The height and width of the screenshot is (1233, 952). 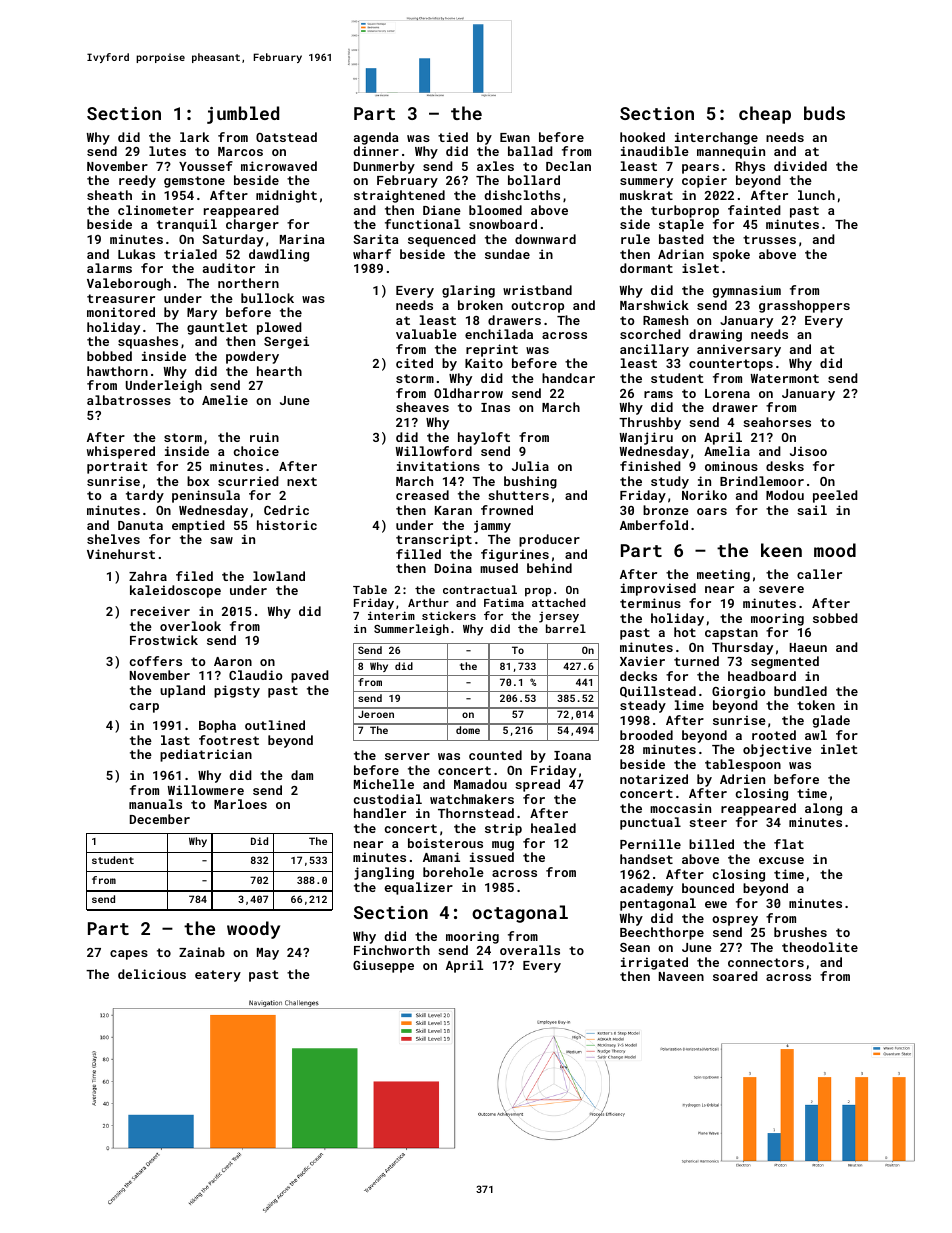 What do you see at coordinates (522, 195) in the screenshot?
I see `dishcloths` at bounding box center [522, 195].
